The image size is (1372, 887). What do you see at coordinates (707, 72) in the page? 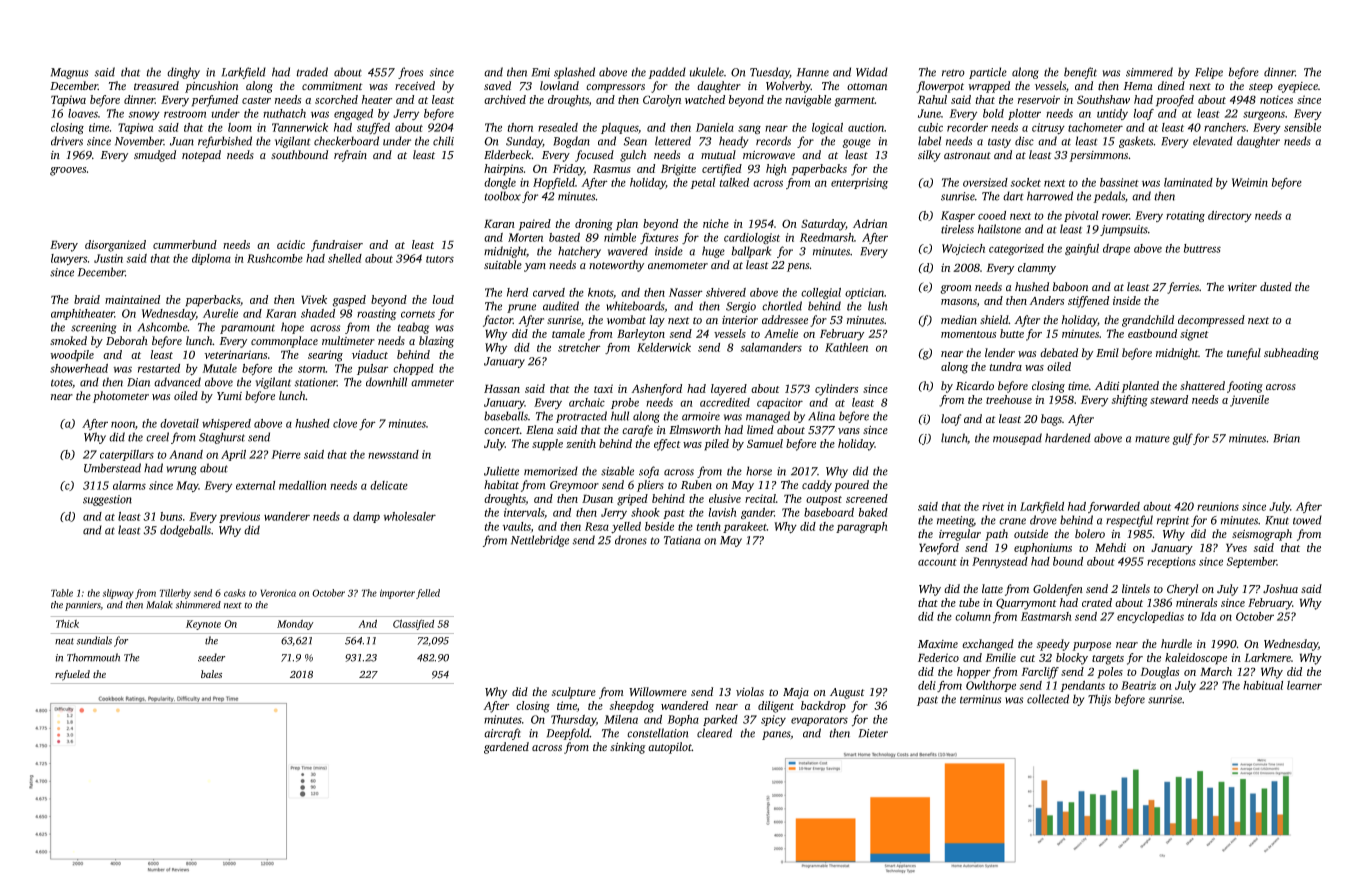
I see `ukulele` at bounding box center [707, 72].
